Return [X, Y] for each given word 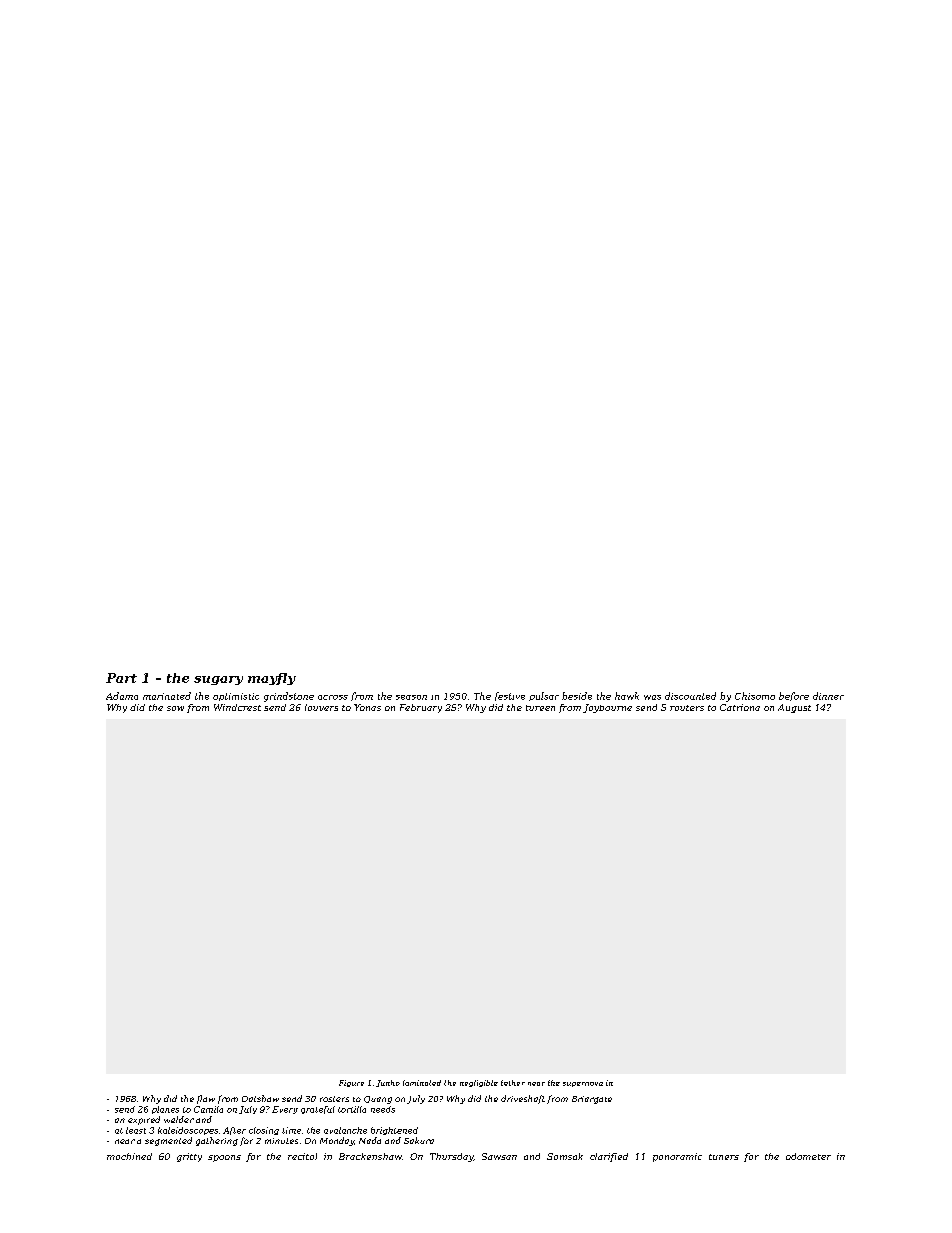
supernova [583, 1084]
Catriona [740, 707]
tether [513, 1083]
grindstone [289, 697]
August [794, 708]
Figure [351, 1083]
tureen [540, 708]
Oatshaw [260, 1098]
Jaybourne [607, 708]
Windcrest [237, 707]
